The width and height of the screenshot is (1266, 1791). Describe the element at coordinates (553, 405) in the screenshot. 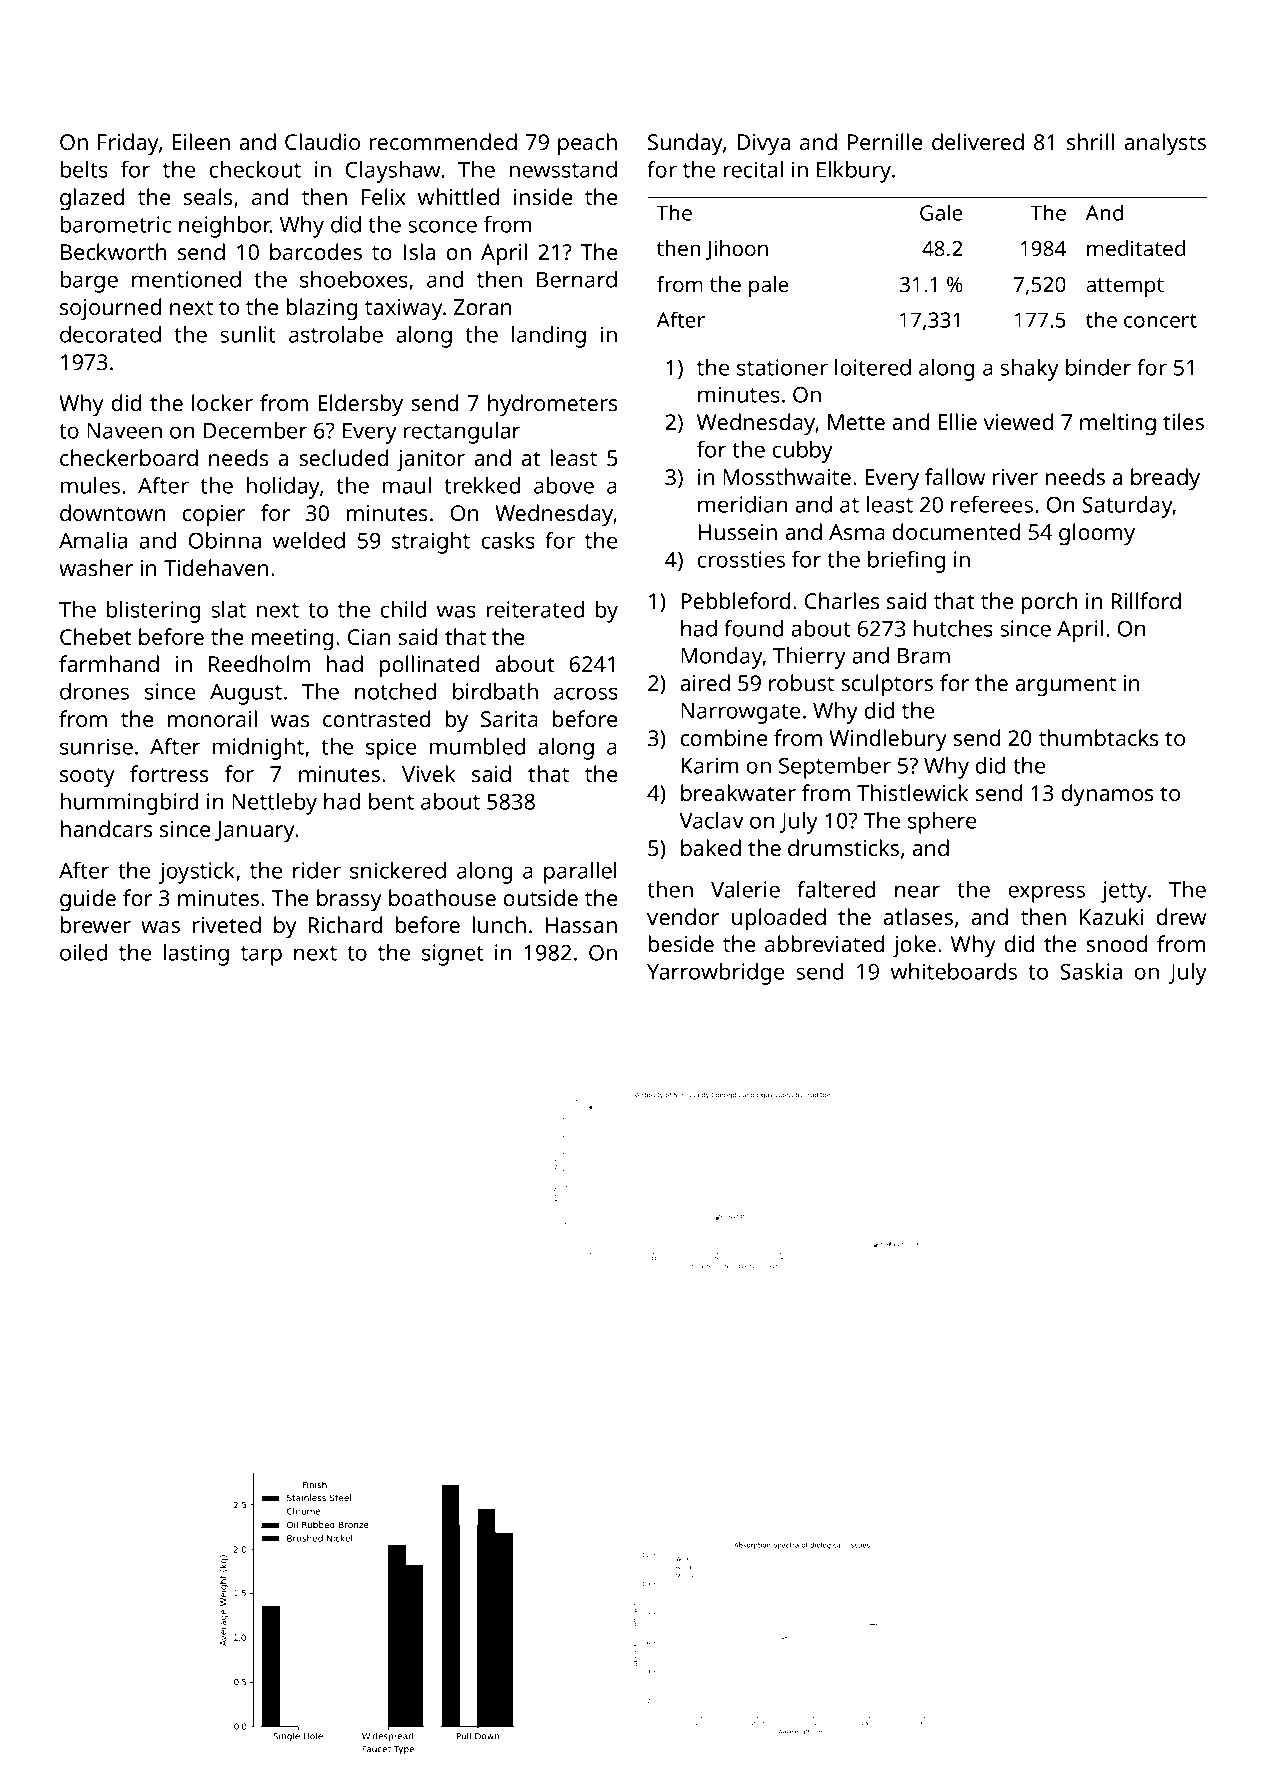

I see `hydrometers` at that location.
